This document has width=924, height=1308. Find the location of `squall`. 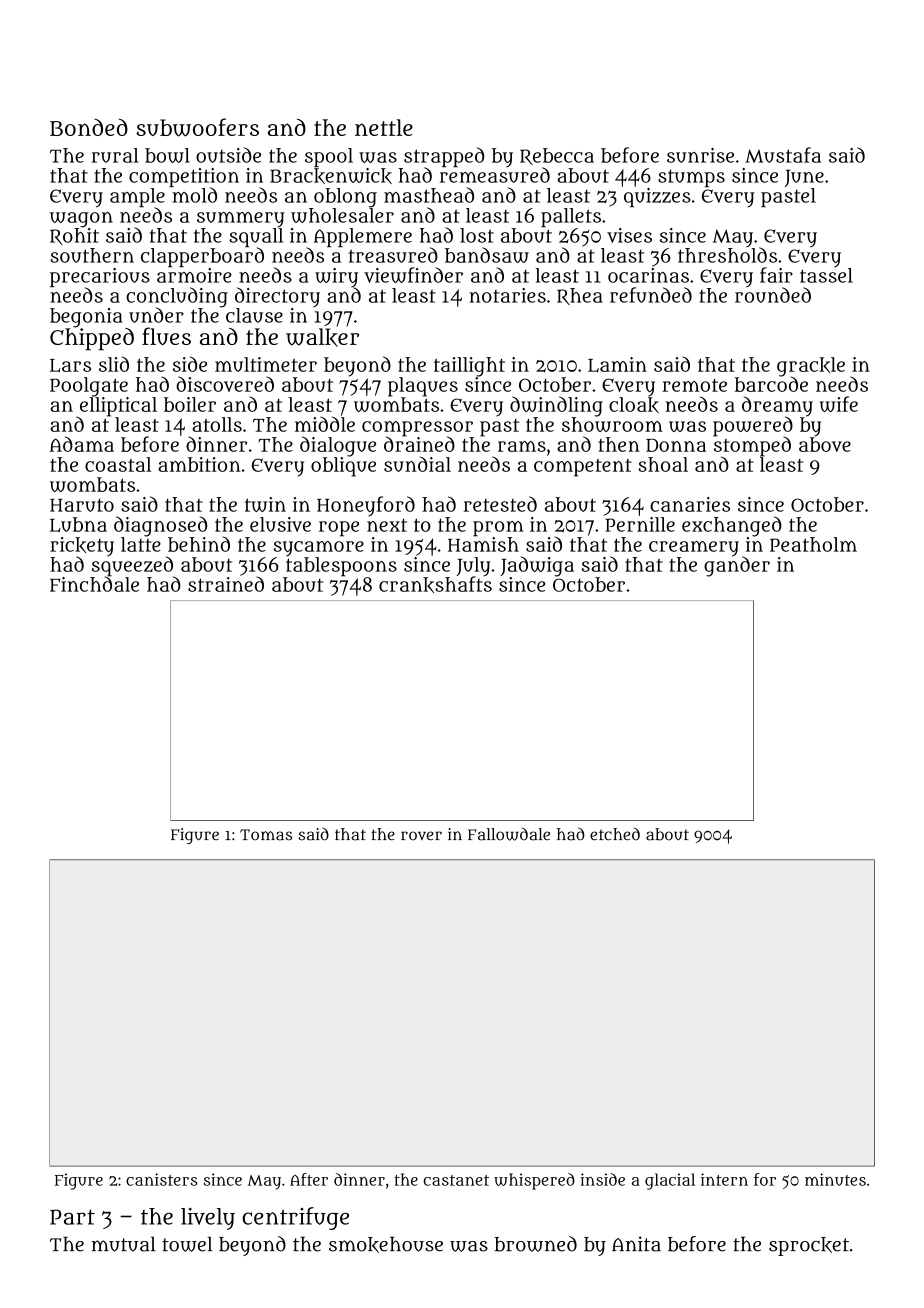

squall is located at coordinates (256, 237).
